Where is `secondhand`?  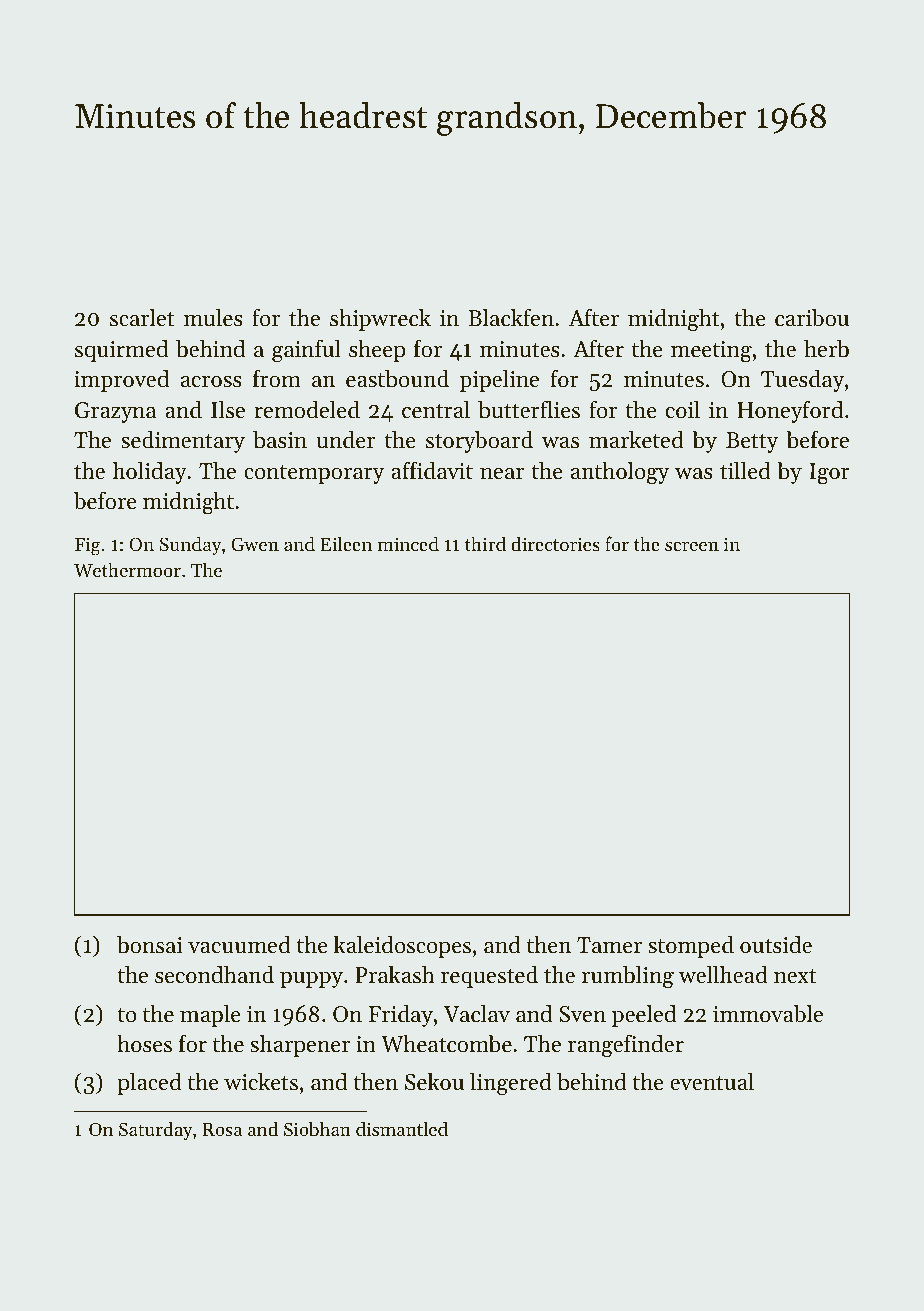 secondhand is located at coordinates (214, 975).
